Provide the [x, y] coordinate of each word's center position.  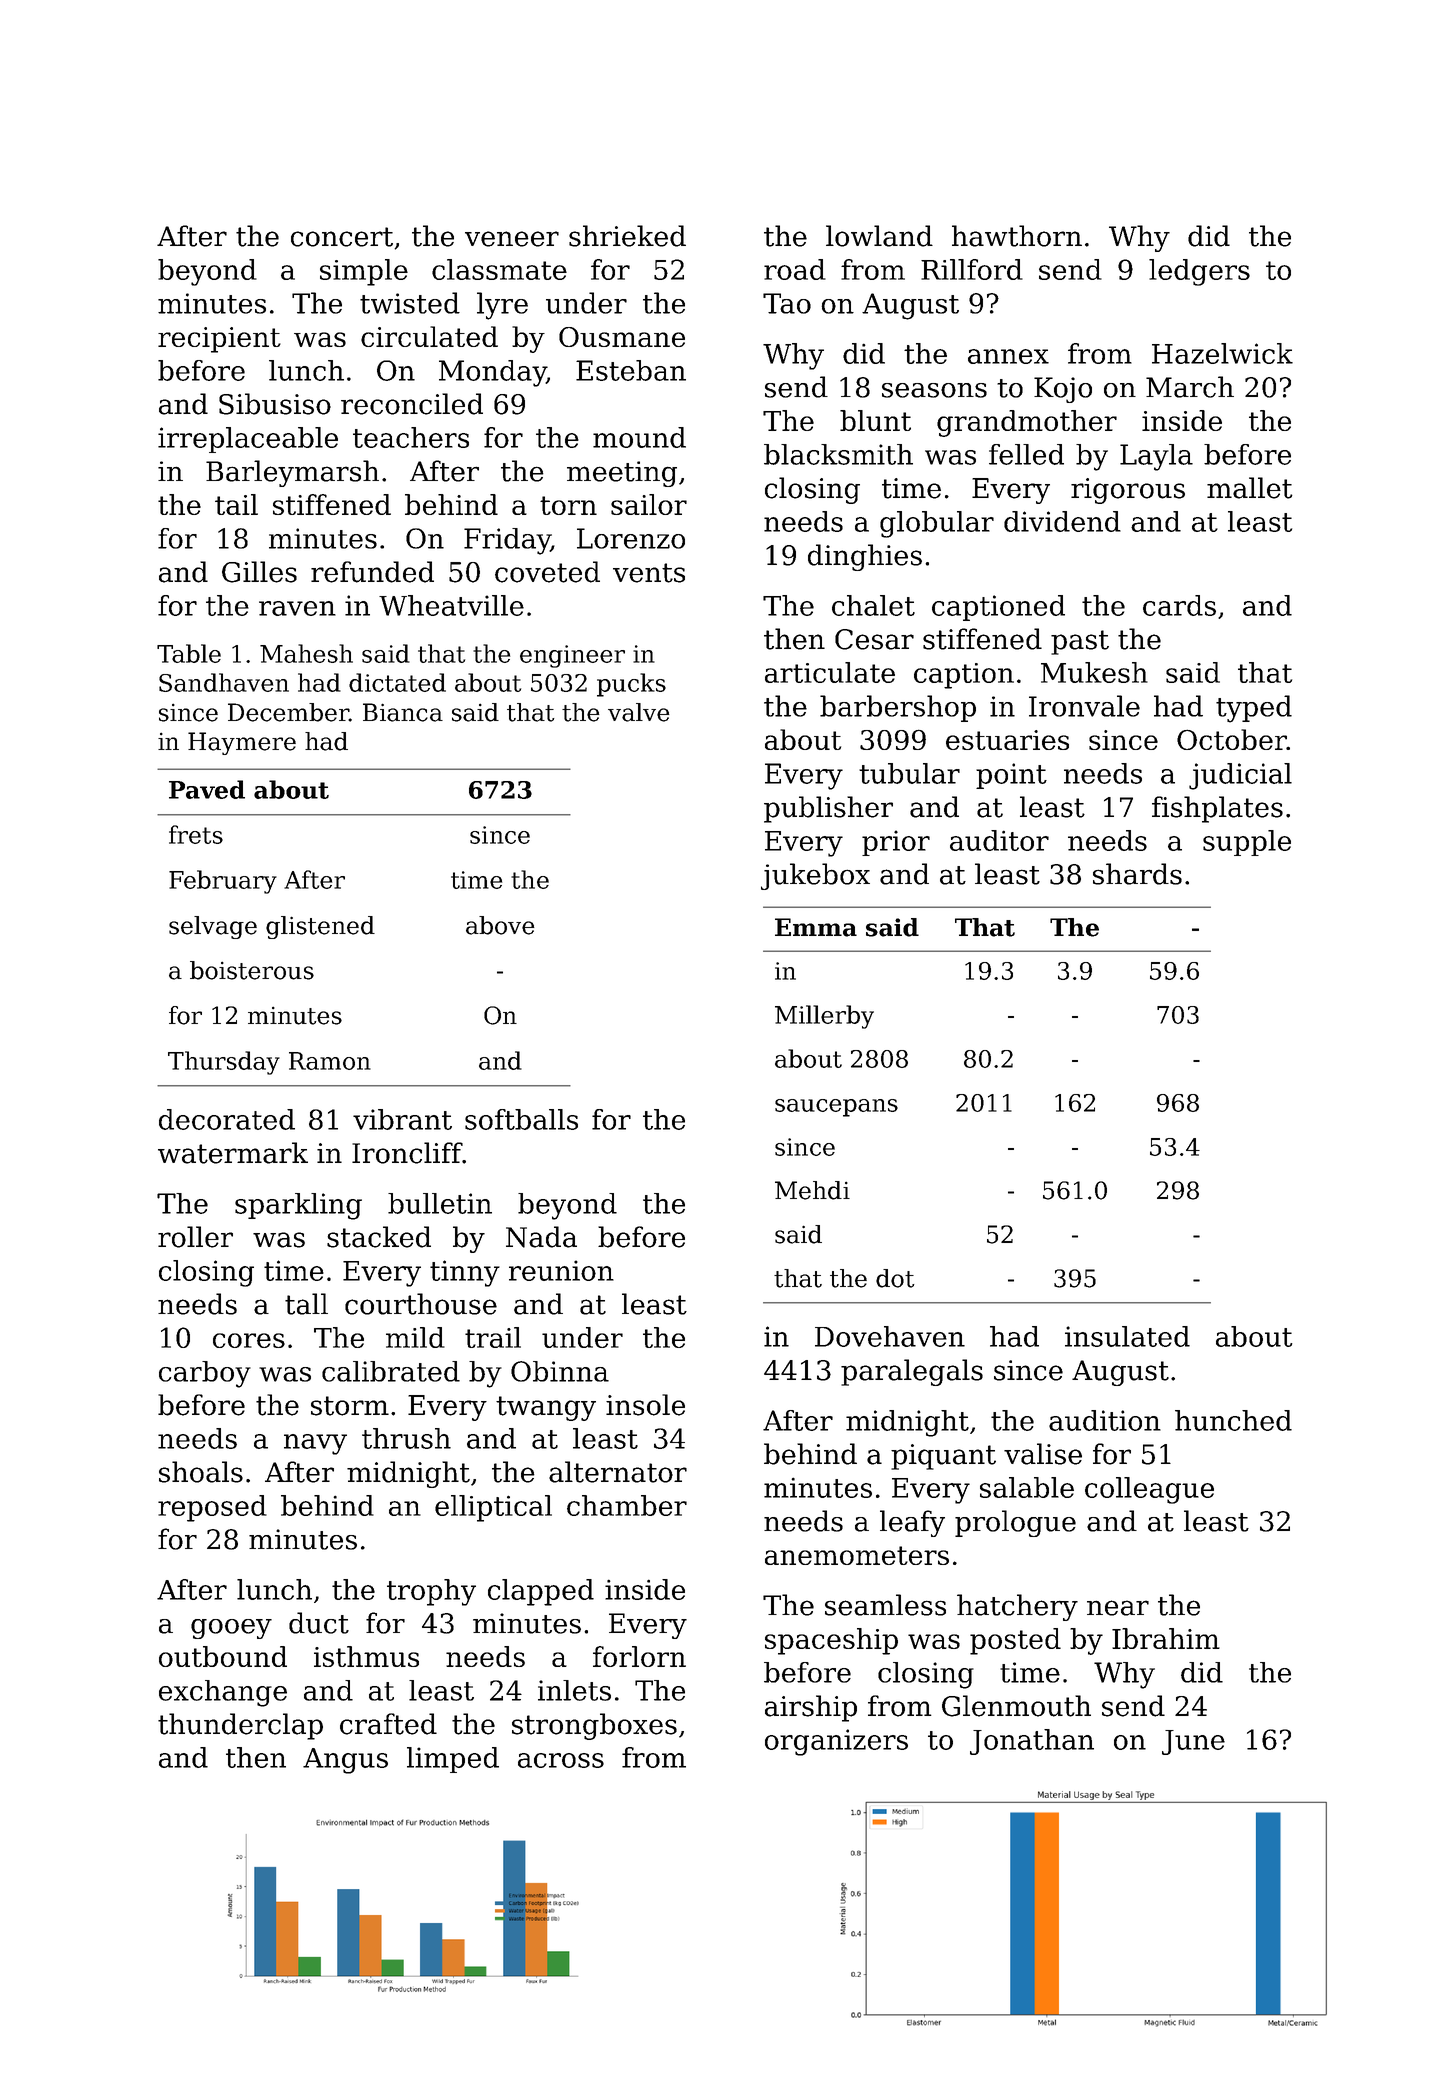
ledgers [1199, 272]
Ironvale [1084, 706]
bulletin [440, 1203]
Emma [816, 927]
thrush [406, 1438]
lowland [879, 236]
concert [342, 237]
